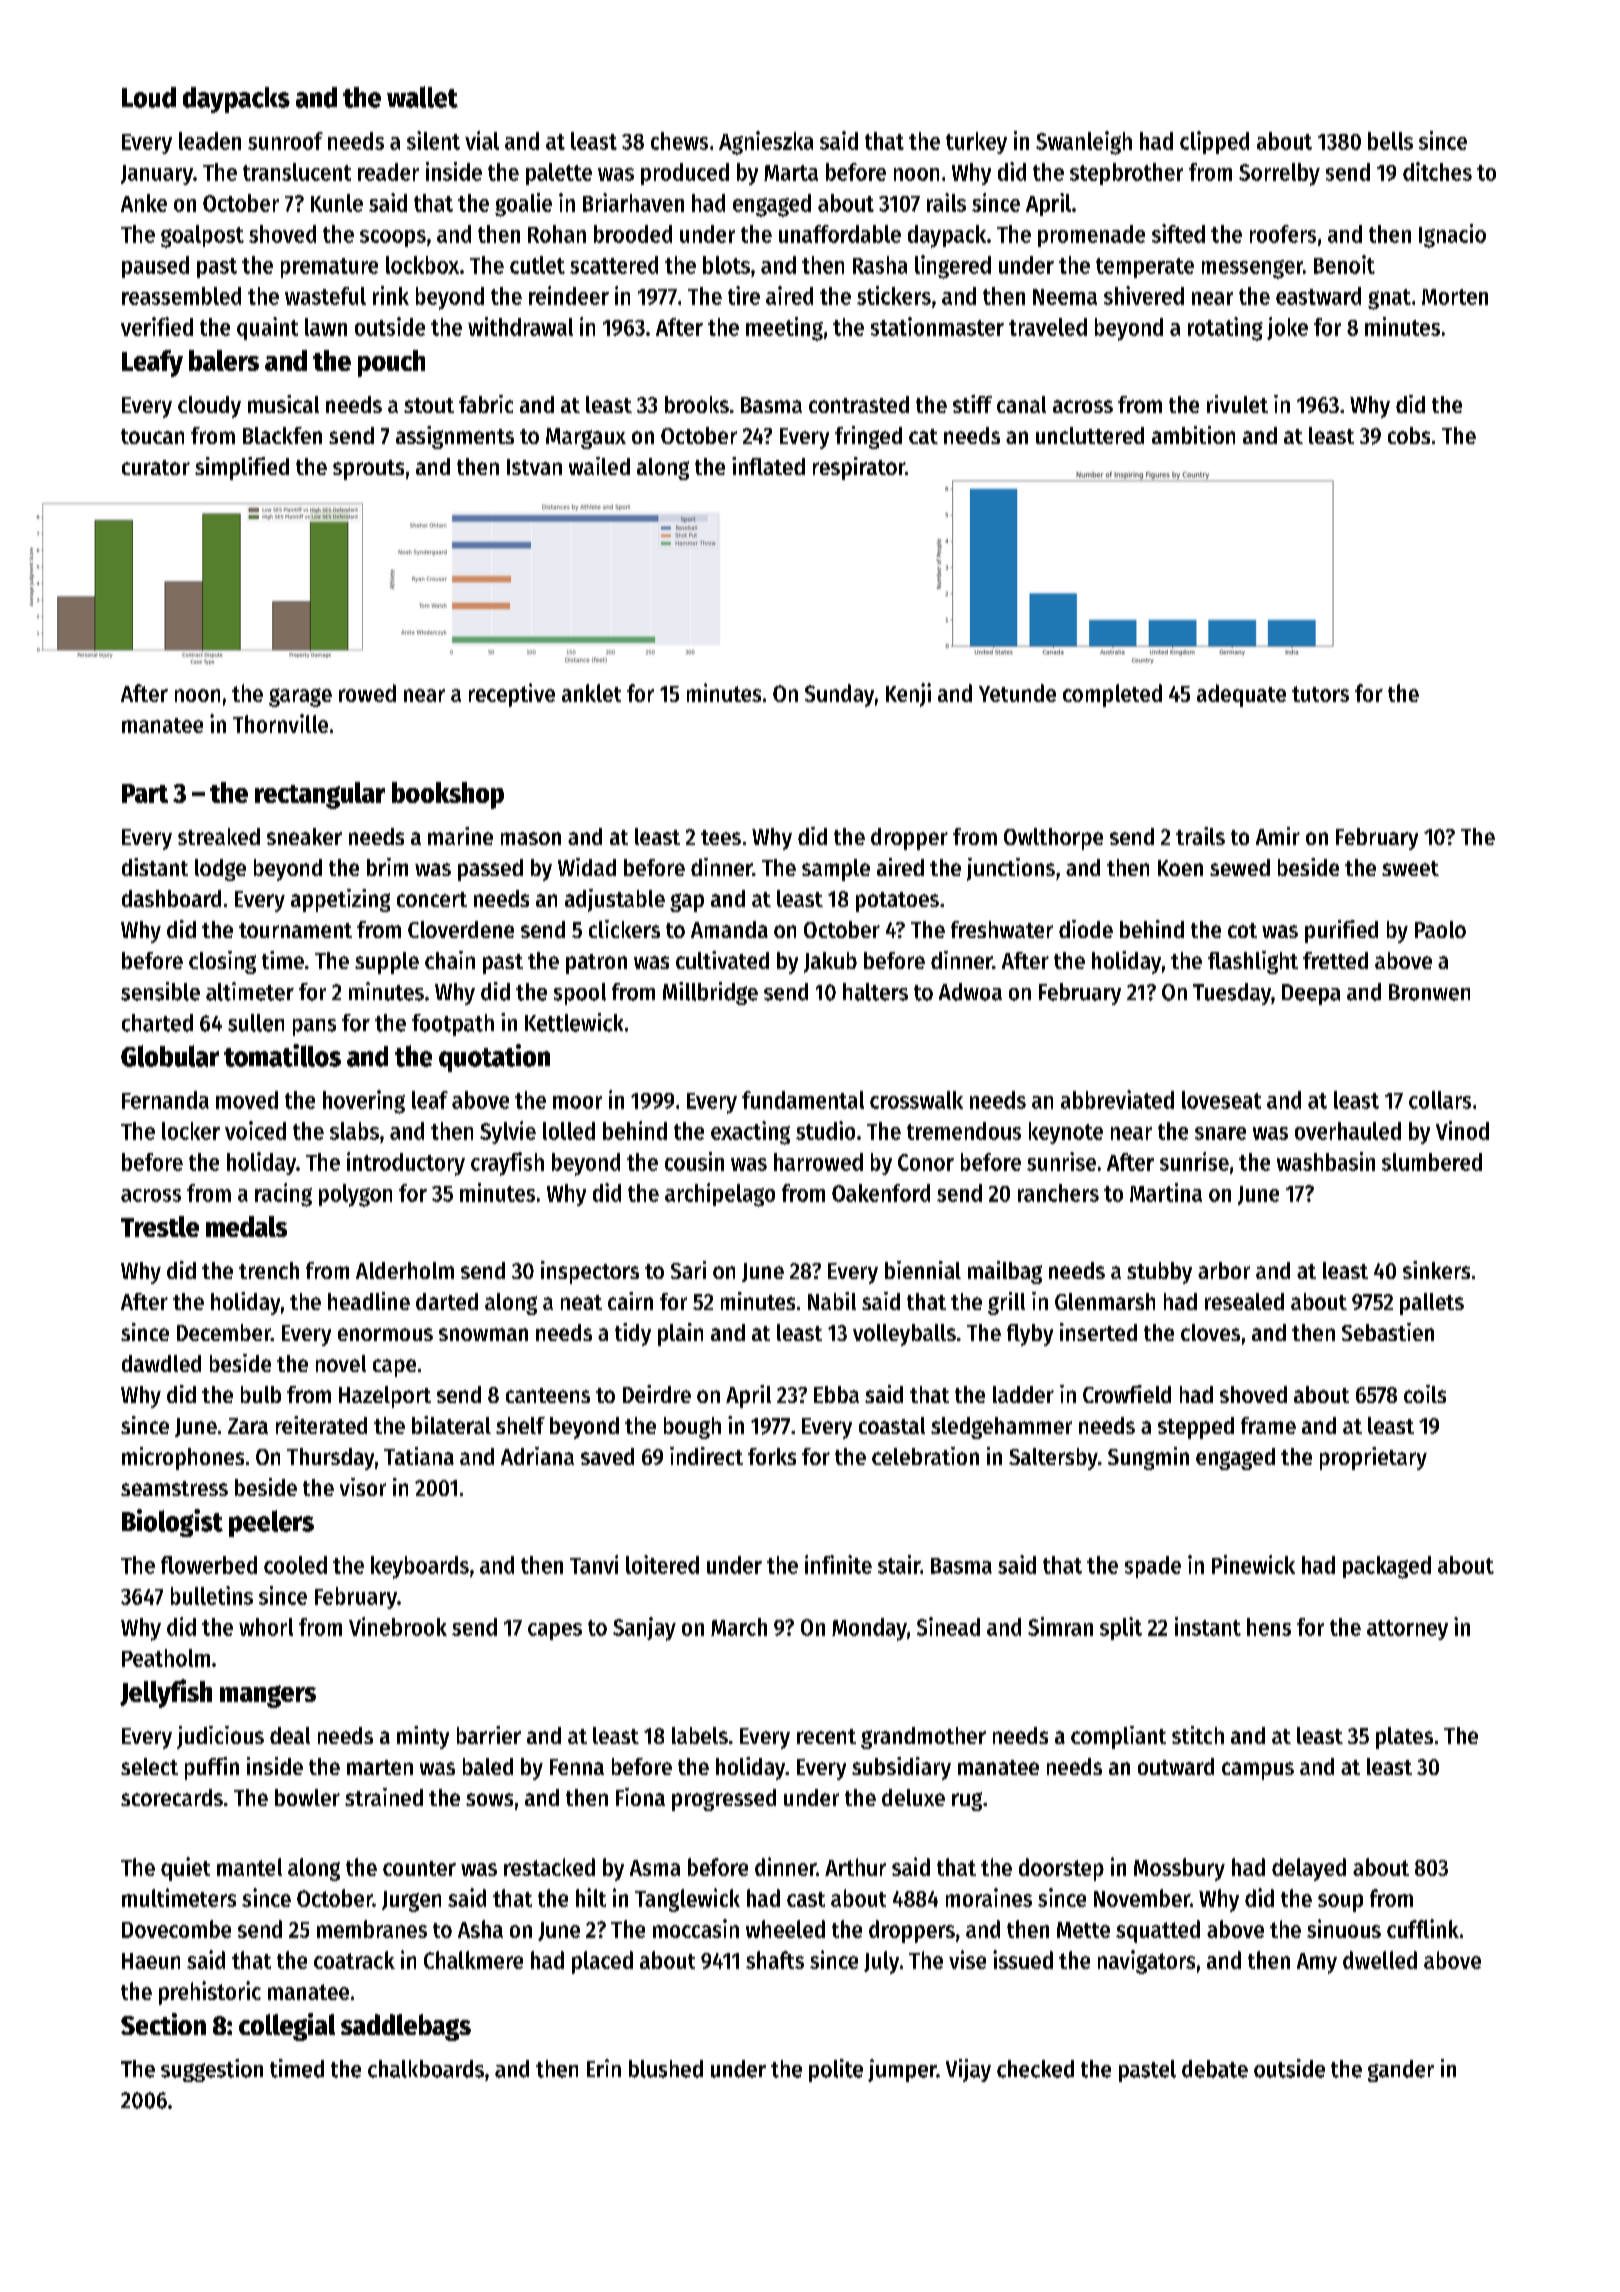 This document has height=2292, width=1620. I want to click on Sebastien, so click(1388, 1332).
